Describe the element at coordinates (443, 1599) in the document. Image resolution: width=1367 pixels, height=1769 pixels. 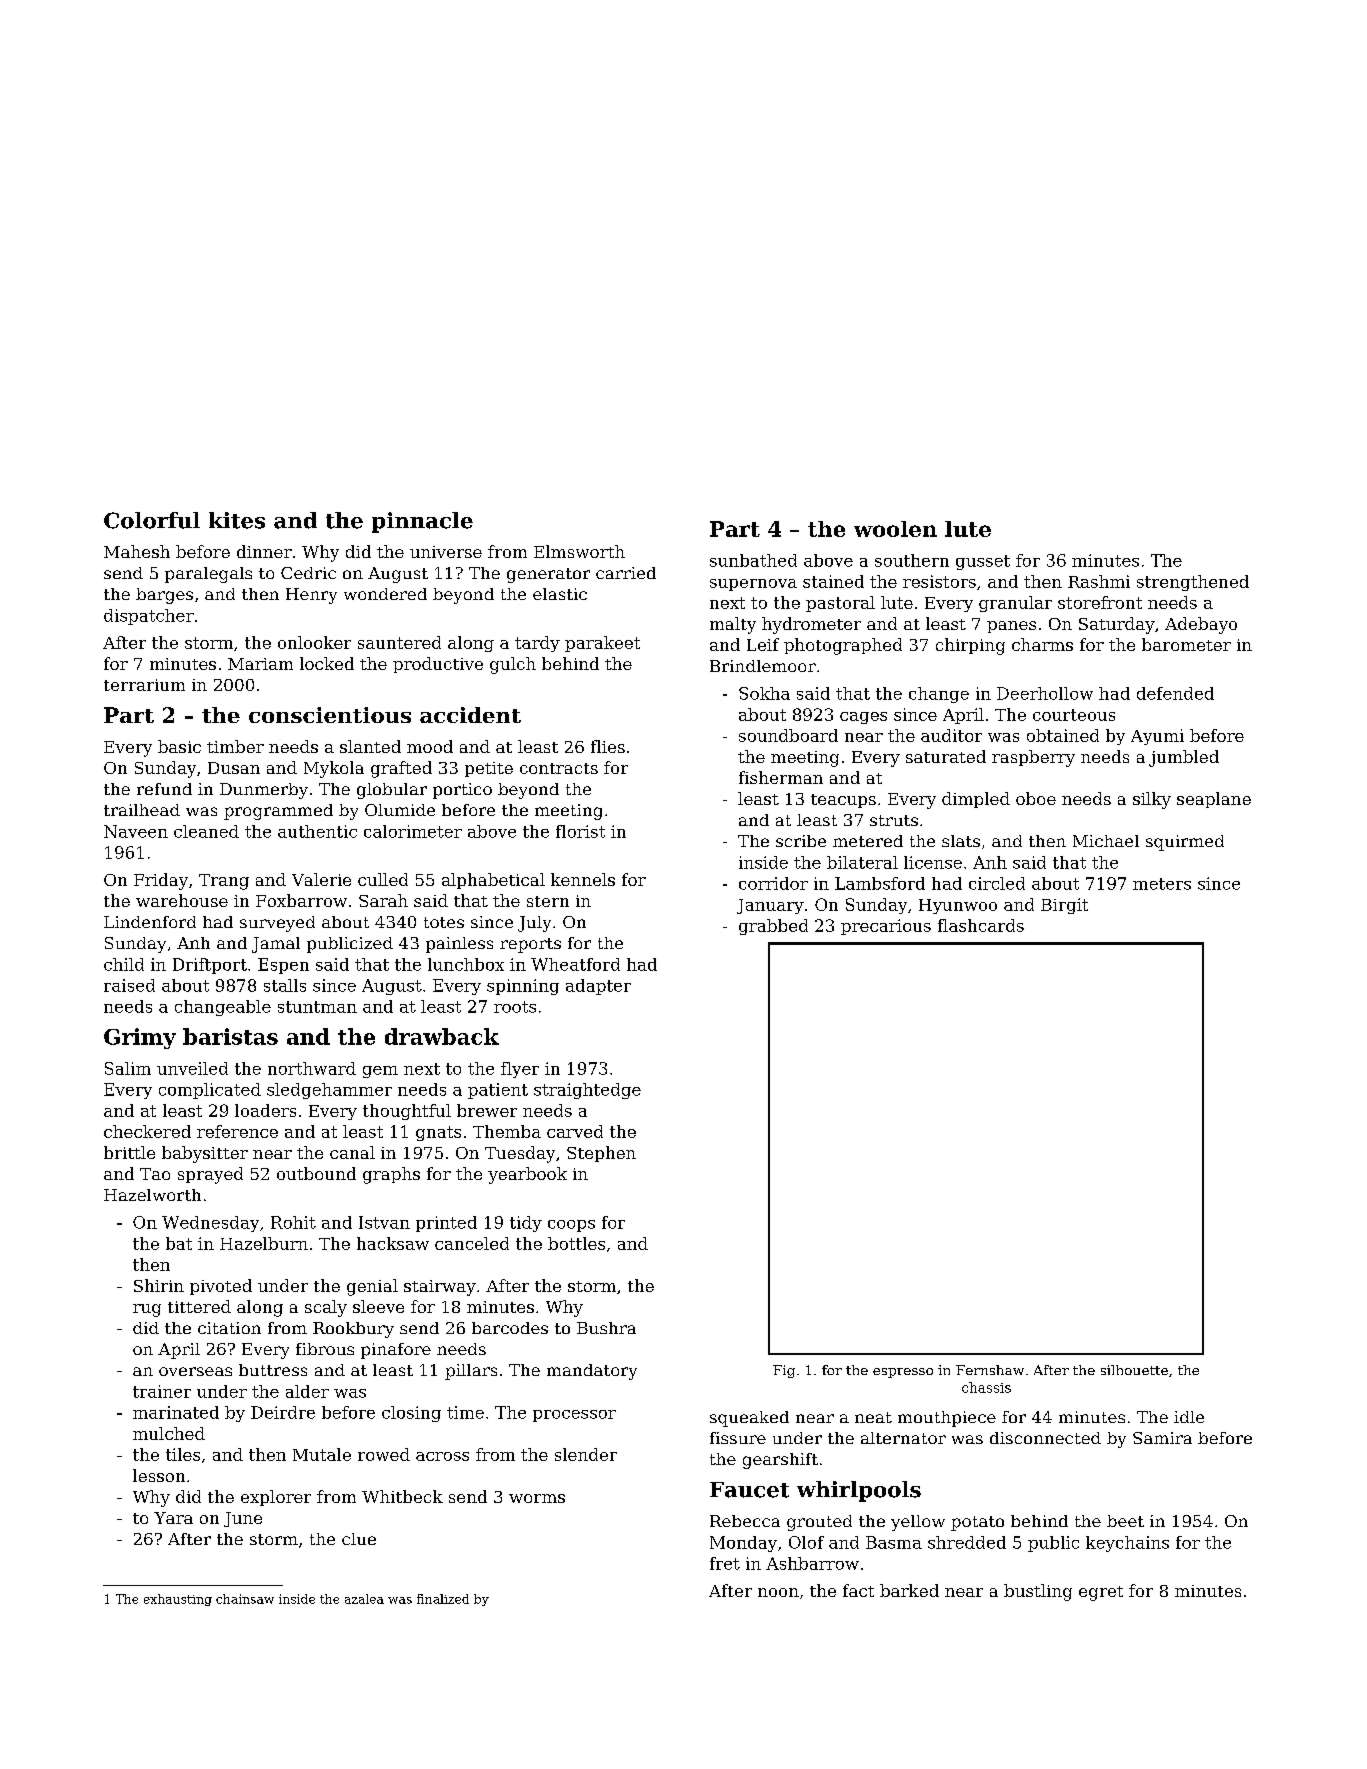
I see `finalized` at that location.
